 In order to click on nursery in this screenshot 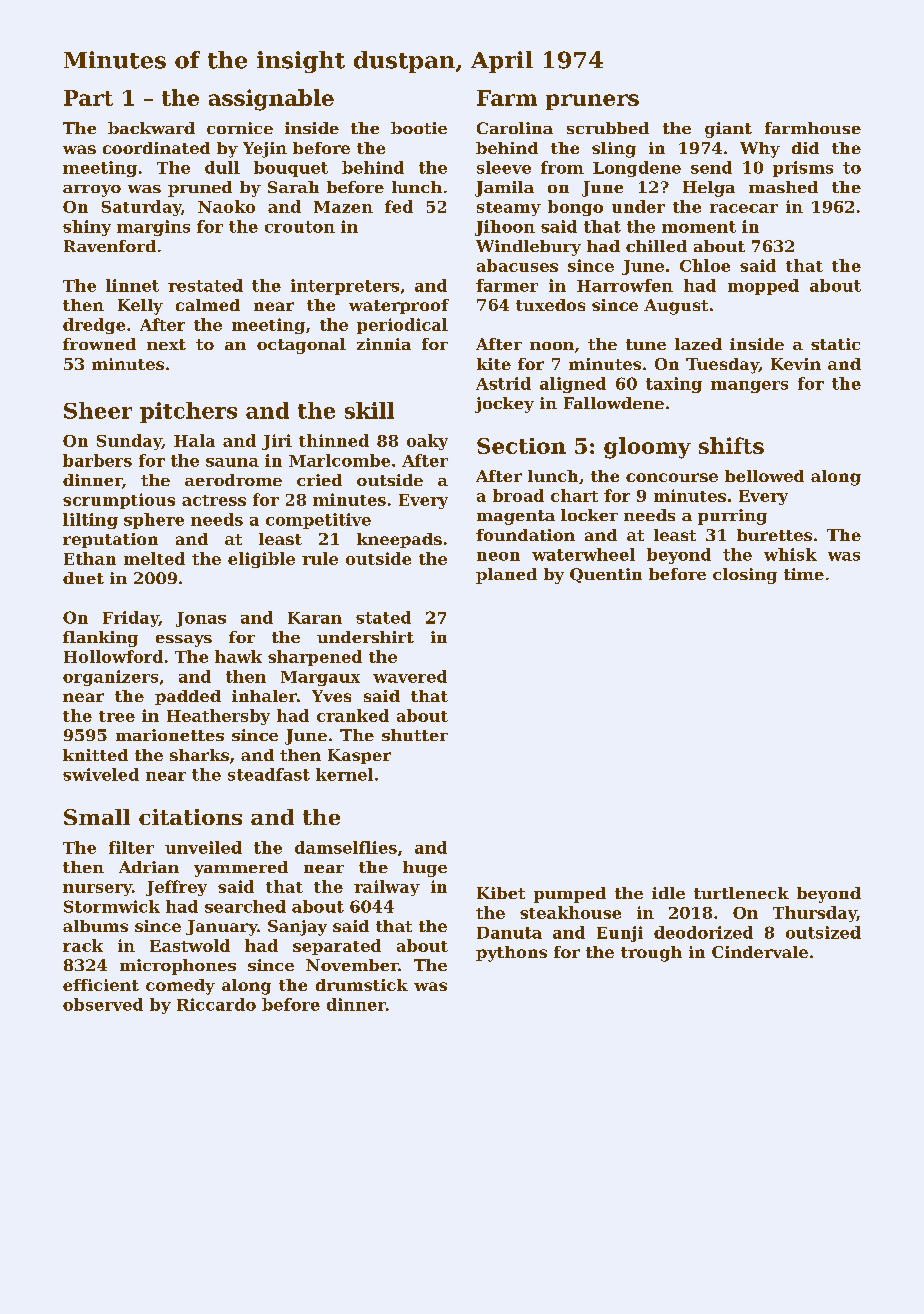, I will do `click(97, 890)`.
